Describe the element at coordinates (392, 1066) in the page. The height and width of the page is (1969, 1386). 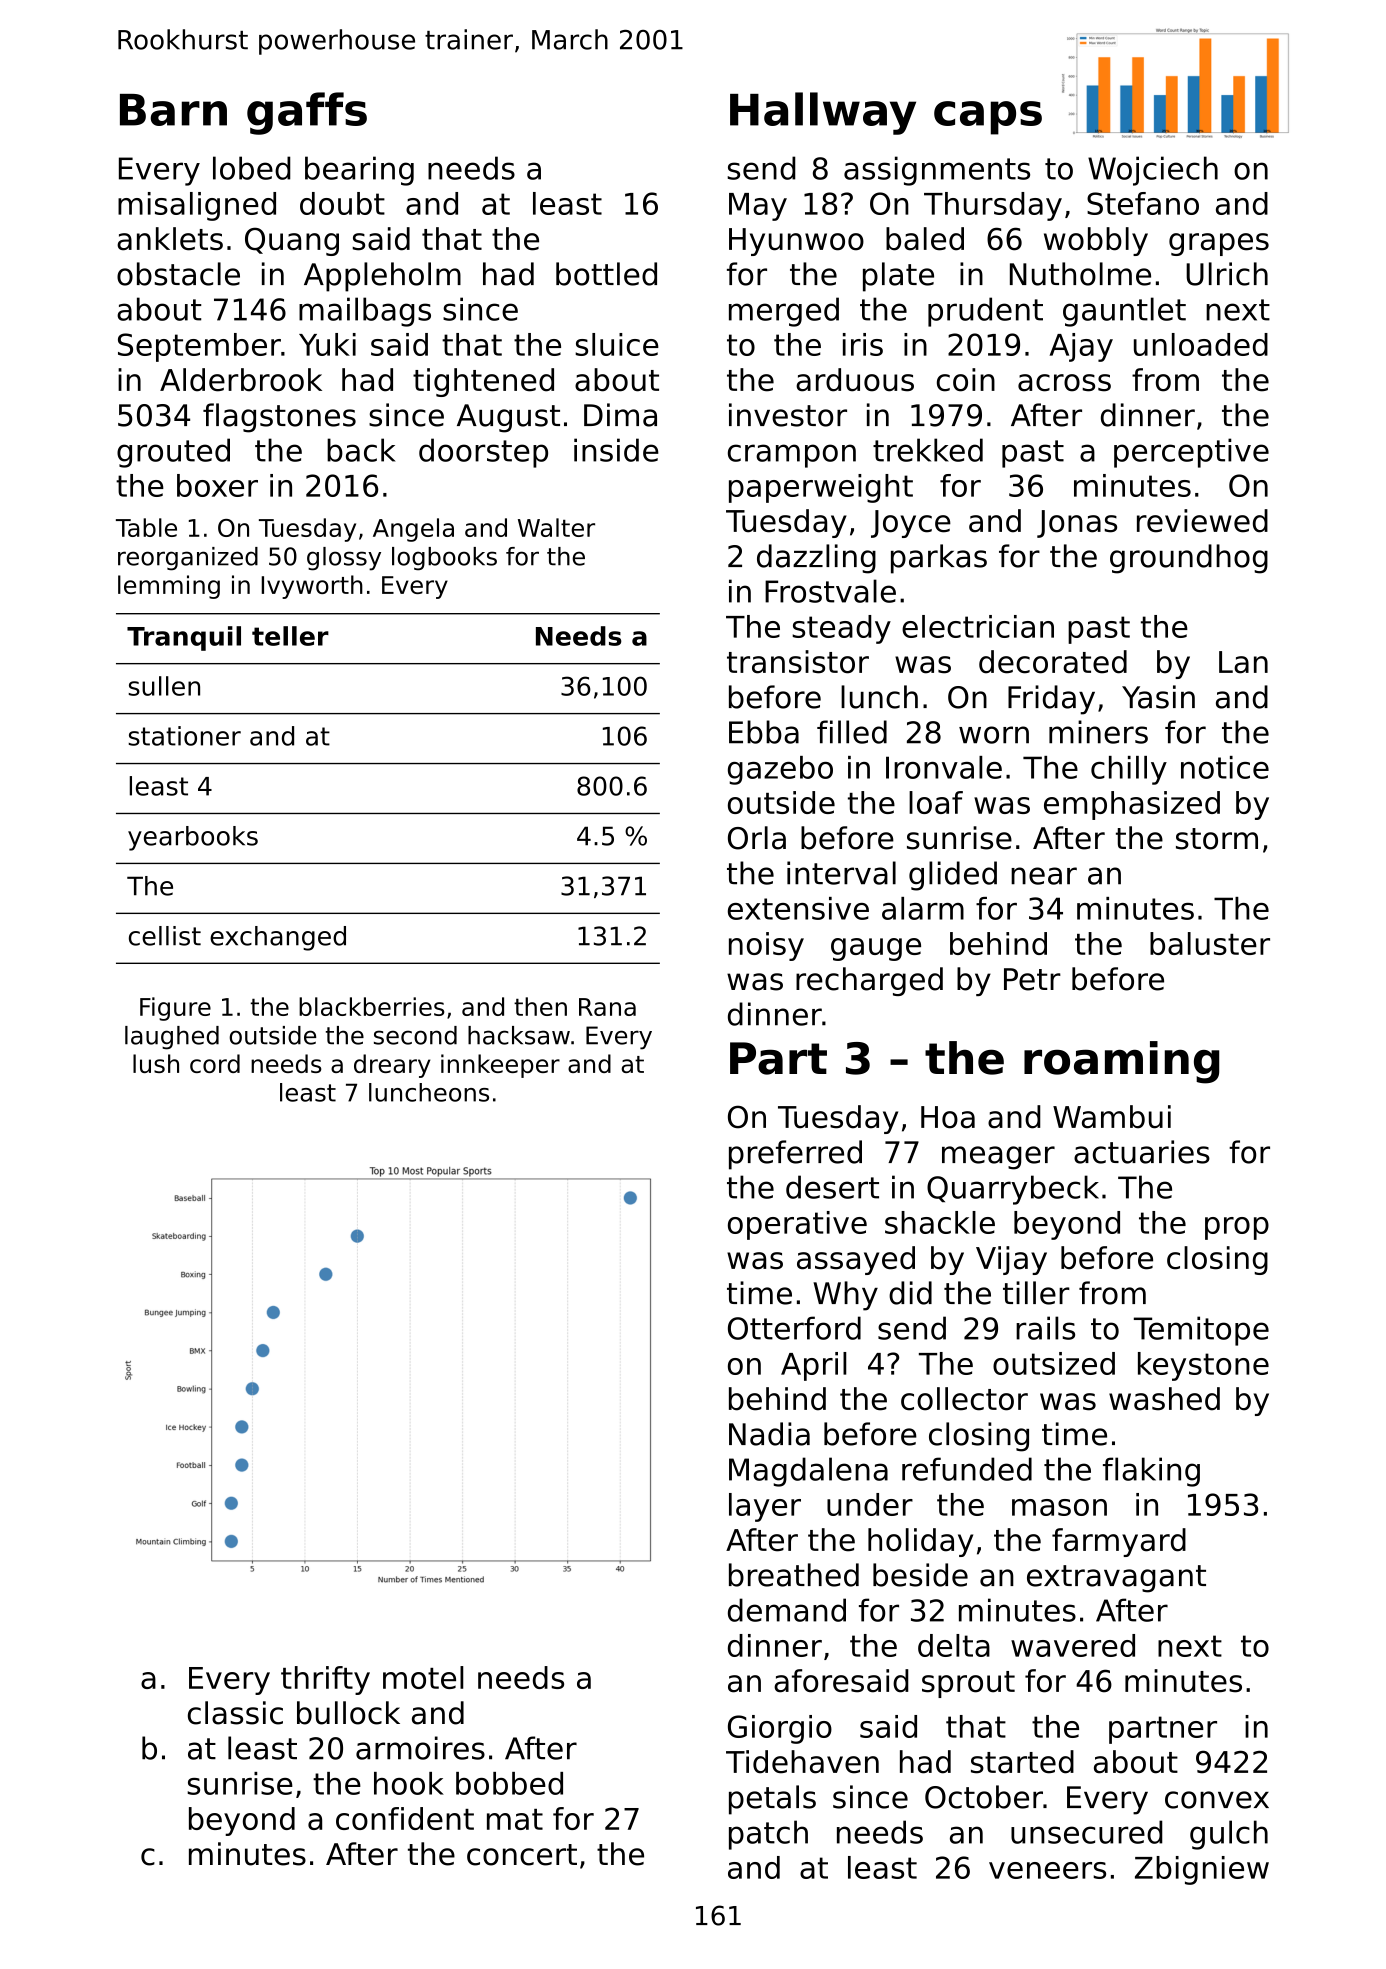
I see `dreary` at that location.
